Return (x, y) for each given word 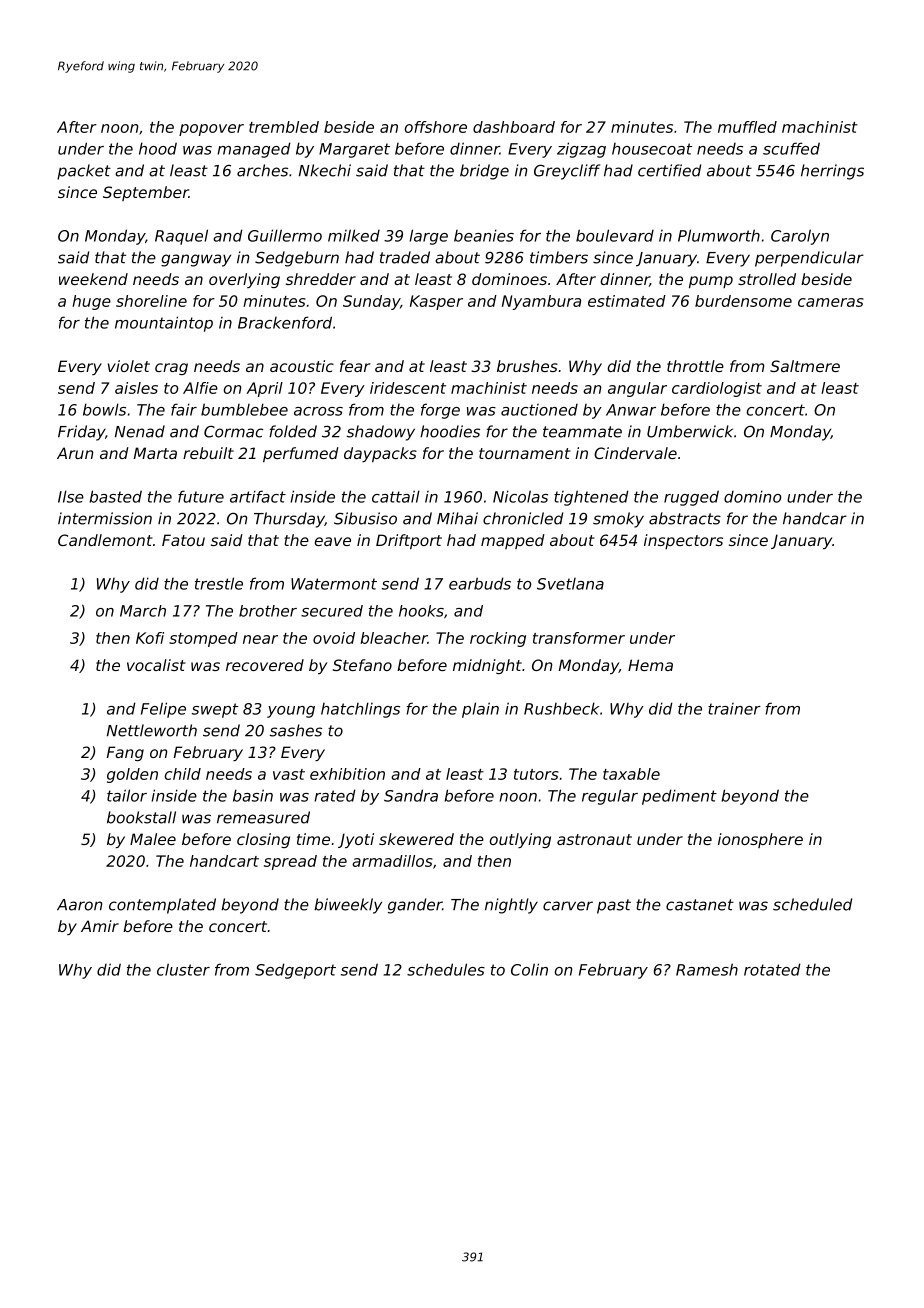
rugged (691, 498)
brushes (527, 366)
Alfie (200, 388)
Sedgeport (295, 971)
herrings (832, 172)
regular (610, 797)
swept (215, 710)
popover (211, 130)
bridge (484, 172)
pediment (679, 797)
